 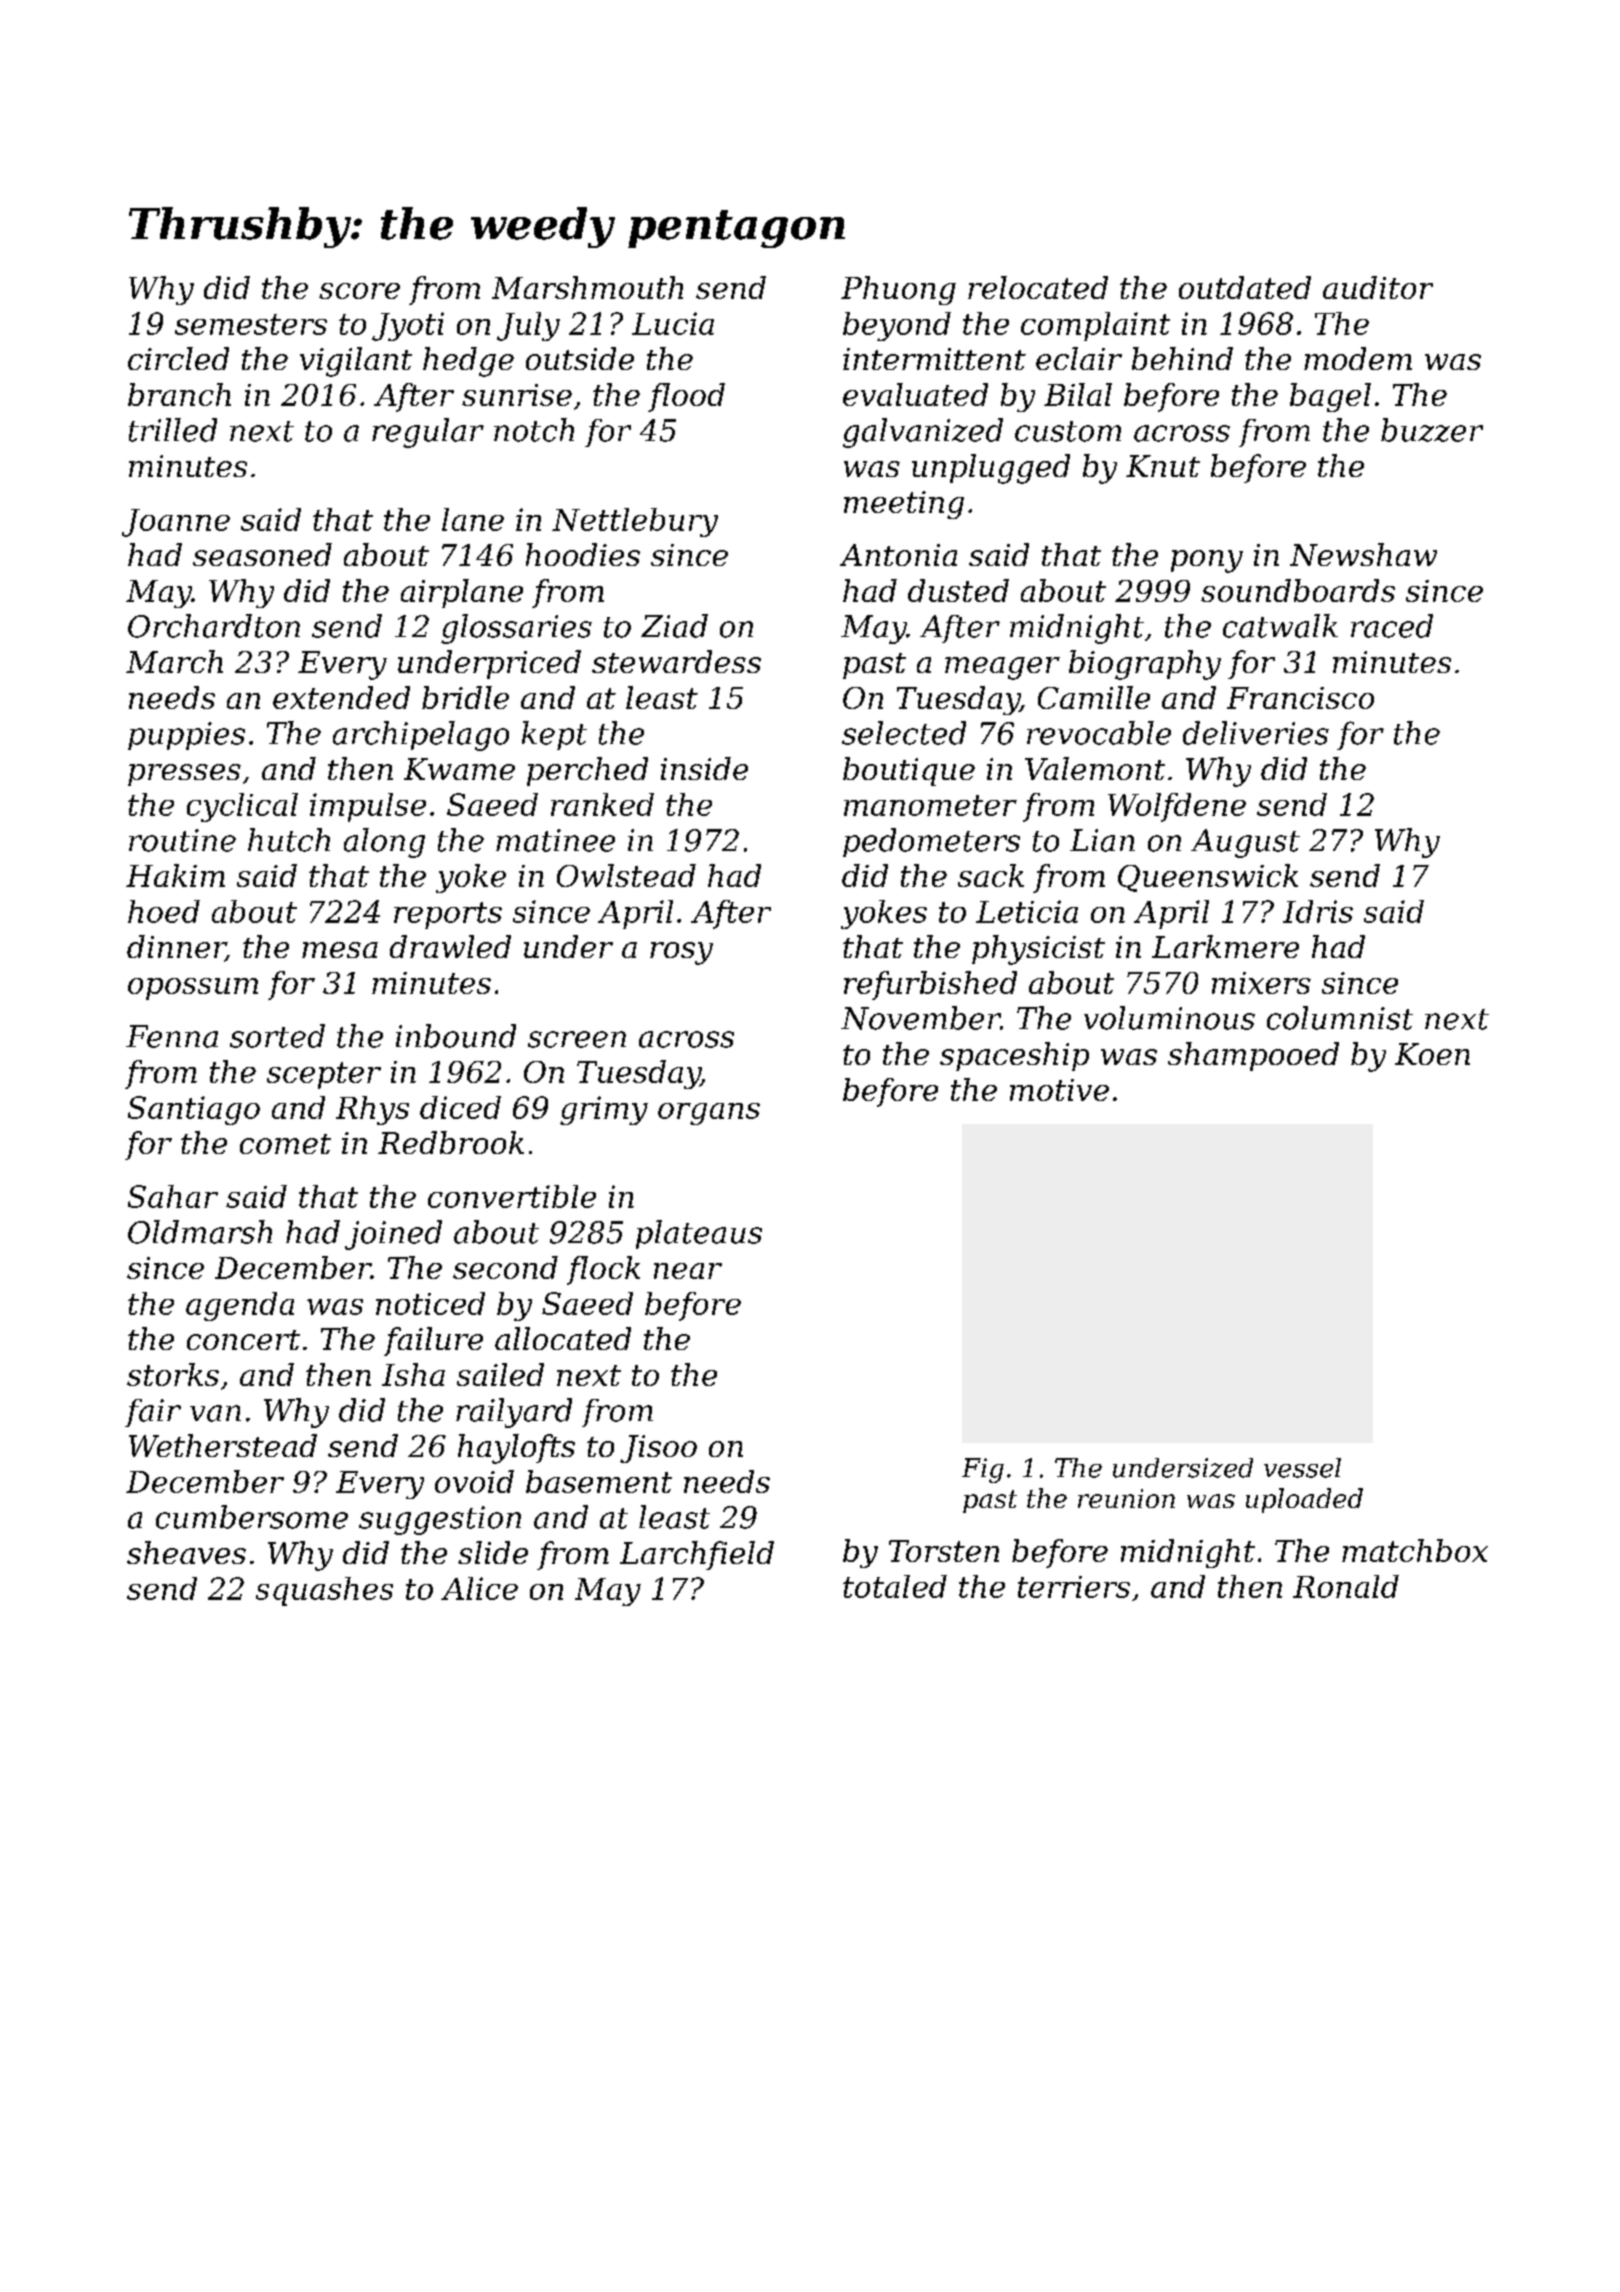 What do you see at coordinates (681, 953) in the image?
I see `rosy` at bounding box center [681, 953].
